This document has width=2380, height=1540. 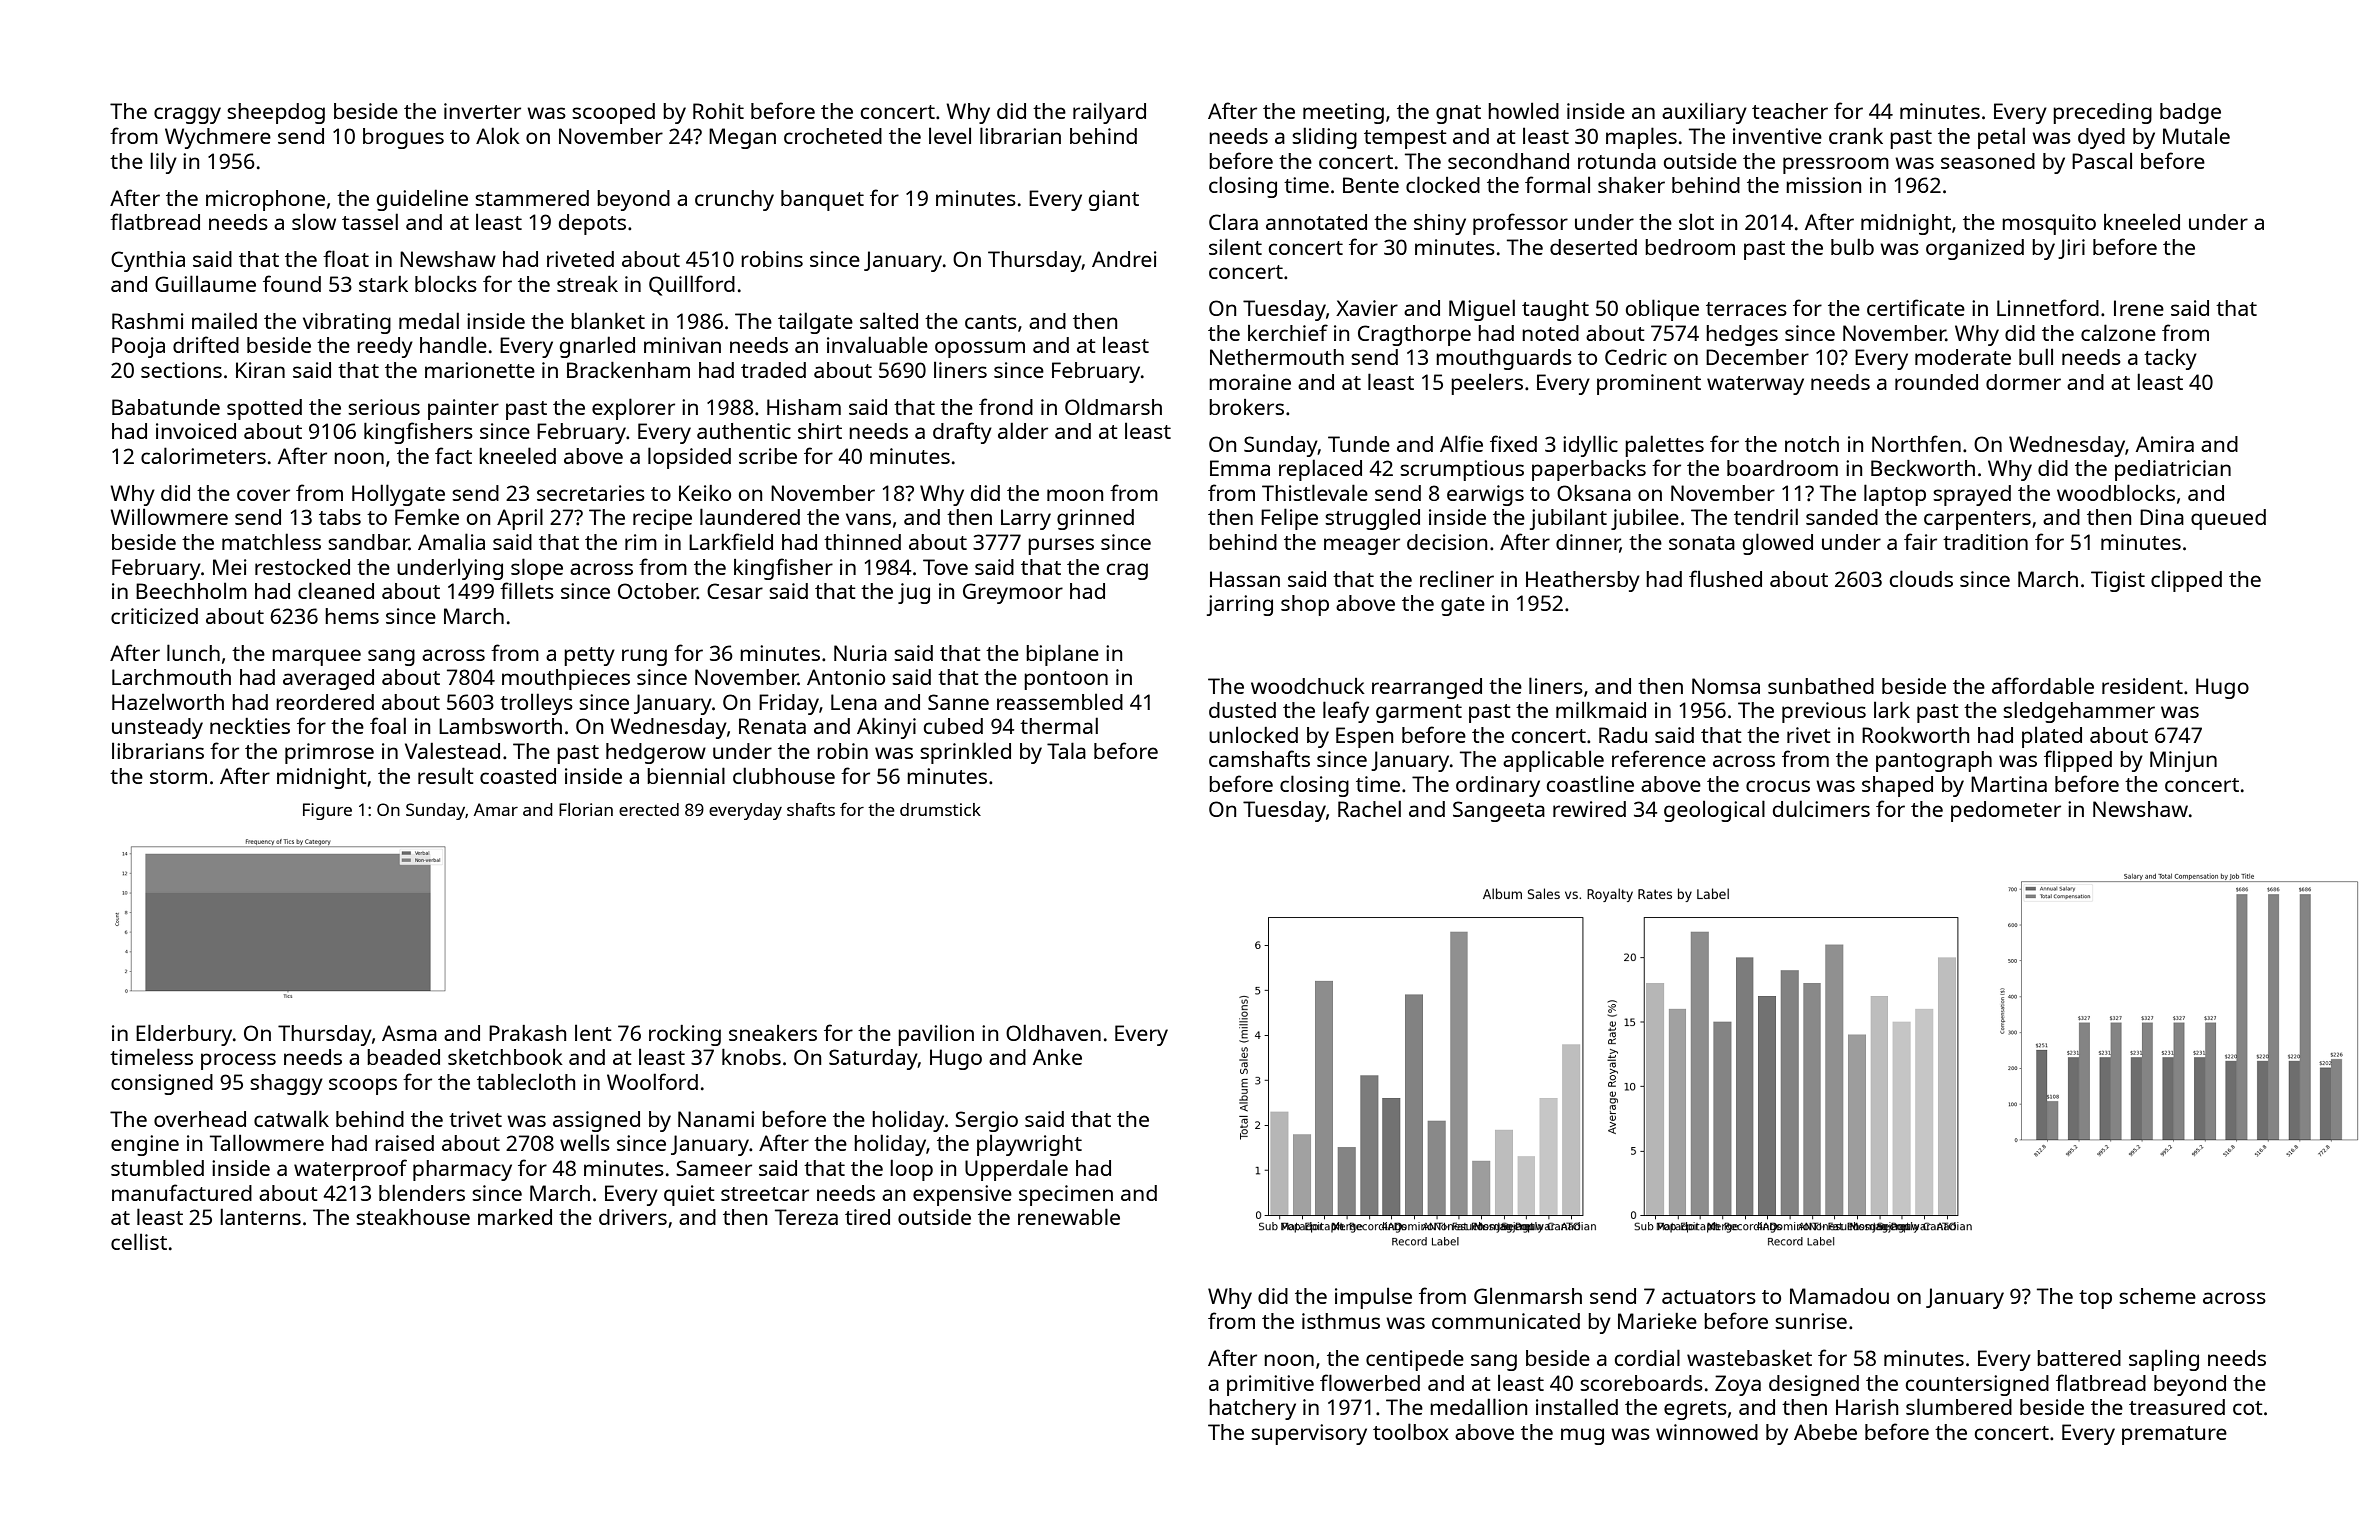 What do you see at coordinates (1714, 811) in the document?
I see `geological` at bounding box center [1714, 811].
